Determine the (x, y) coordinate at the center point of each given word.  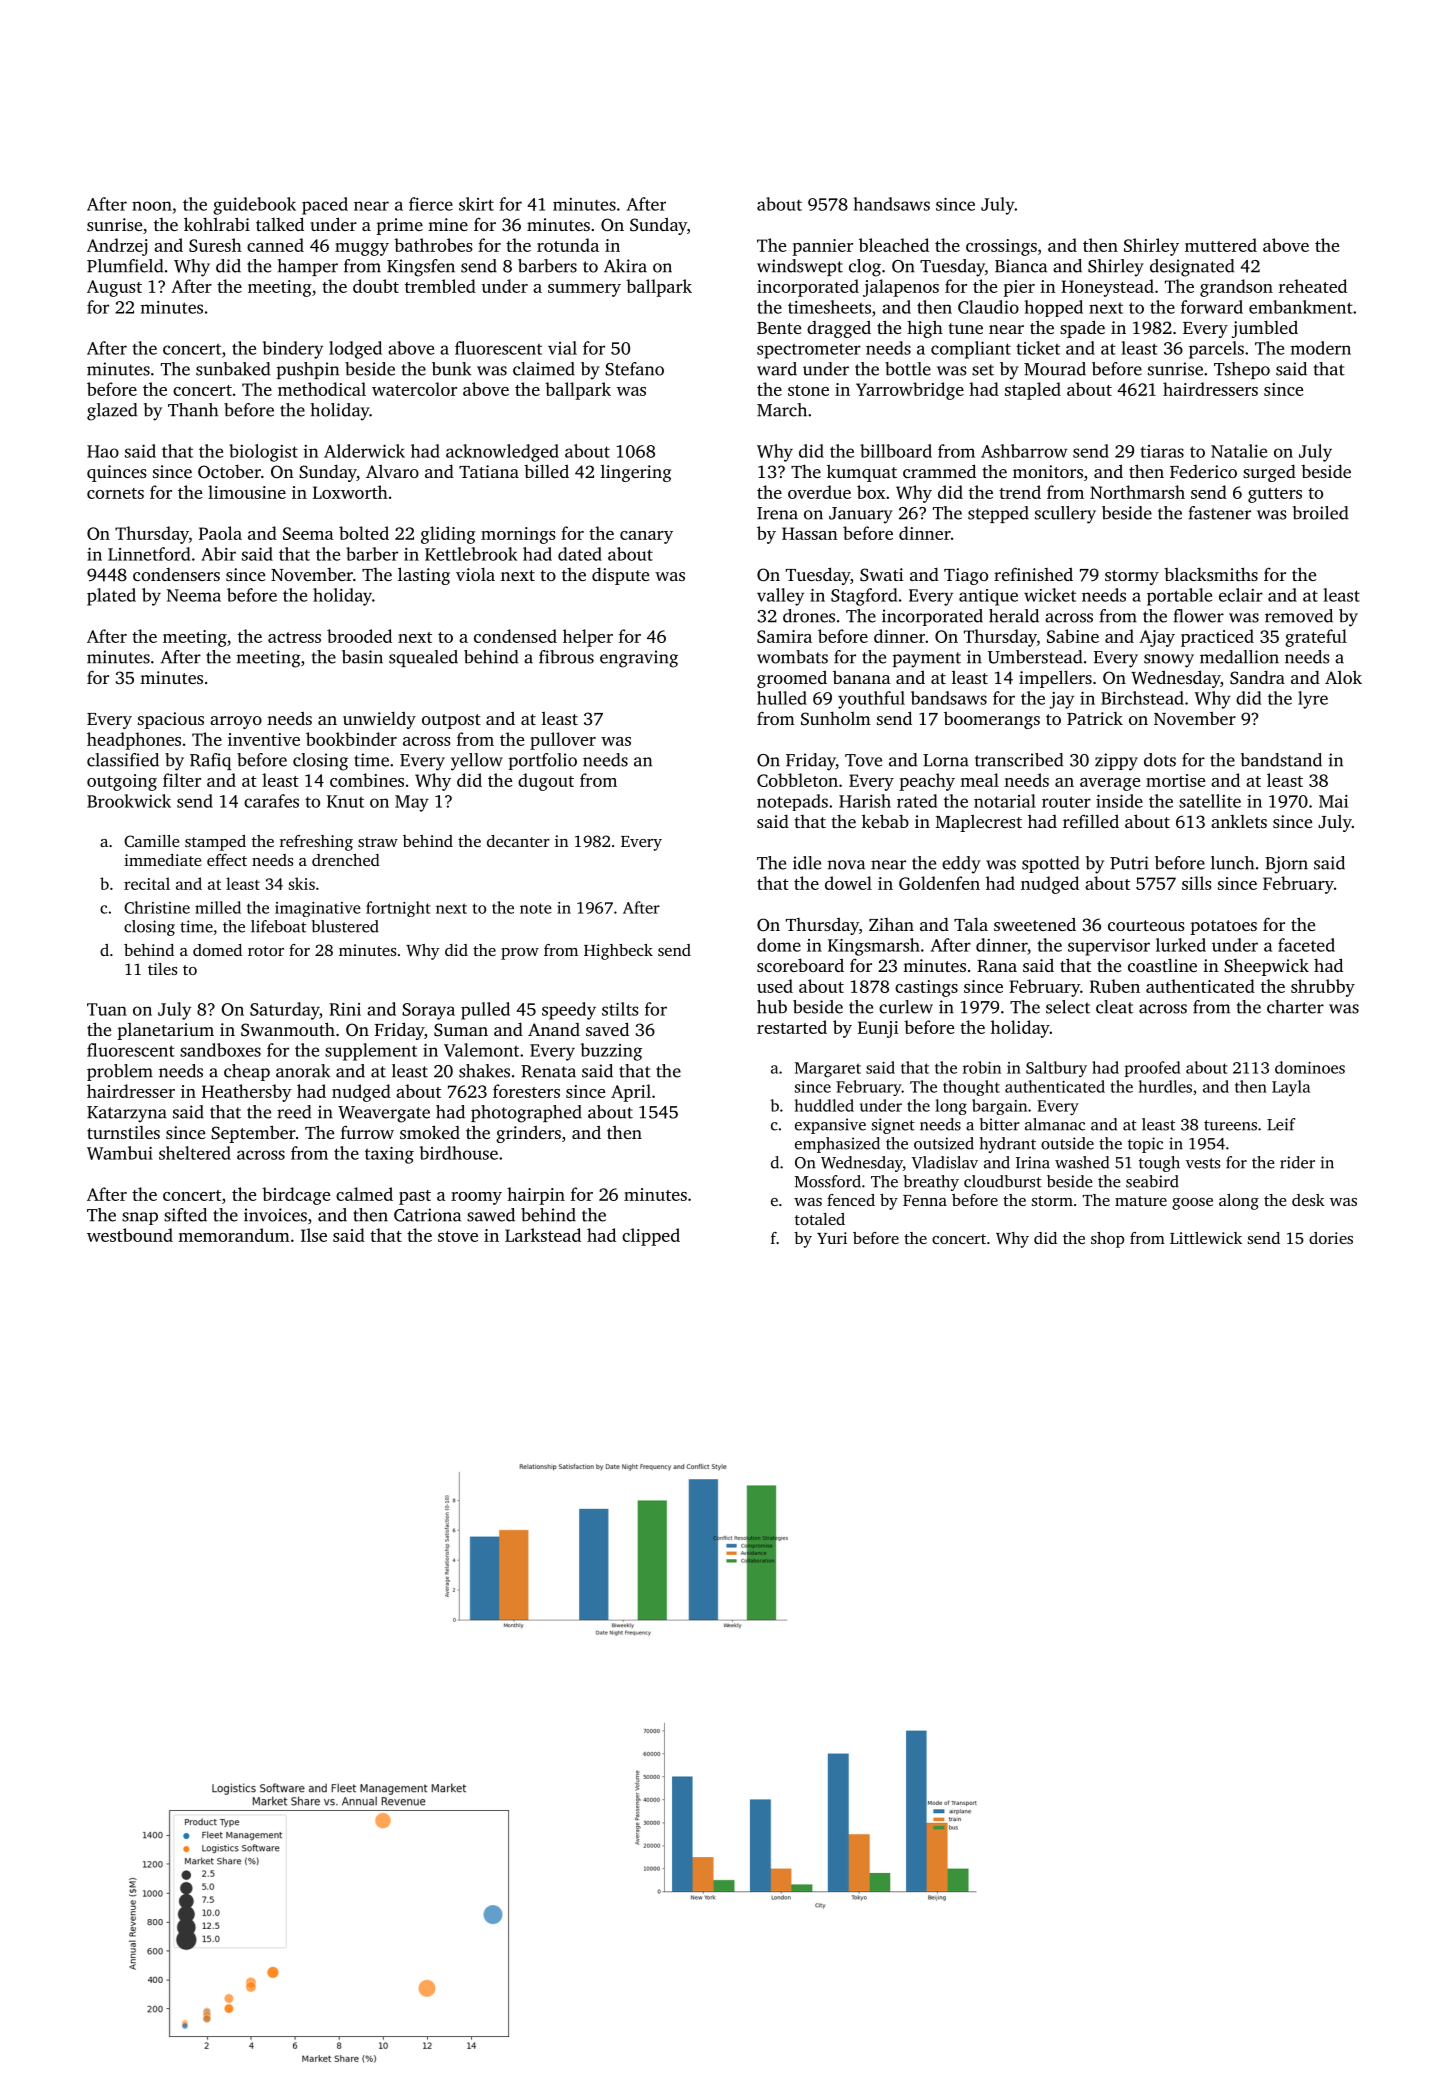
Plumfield (125, 266)
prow (520, 954)
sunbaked (233, 369)
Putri (1129, 863)
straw (378, 842)
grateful (1316, 638)
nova (846, 865)
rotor (266, 951)
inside (1119, 801)
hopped (1054, 308)
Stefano (634, 369)
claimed (544, 369)
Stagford (864, 597)
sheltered (195, 1153)
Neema (194, 595)
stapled (1033, 391)
